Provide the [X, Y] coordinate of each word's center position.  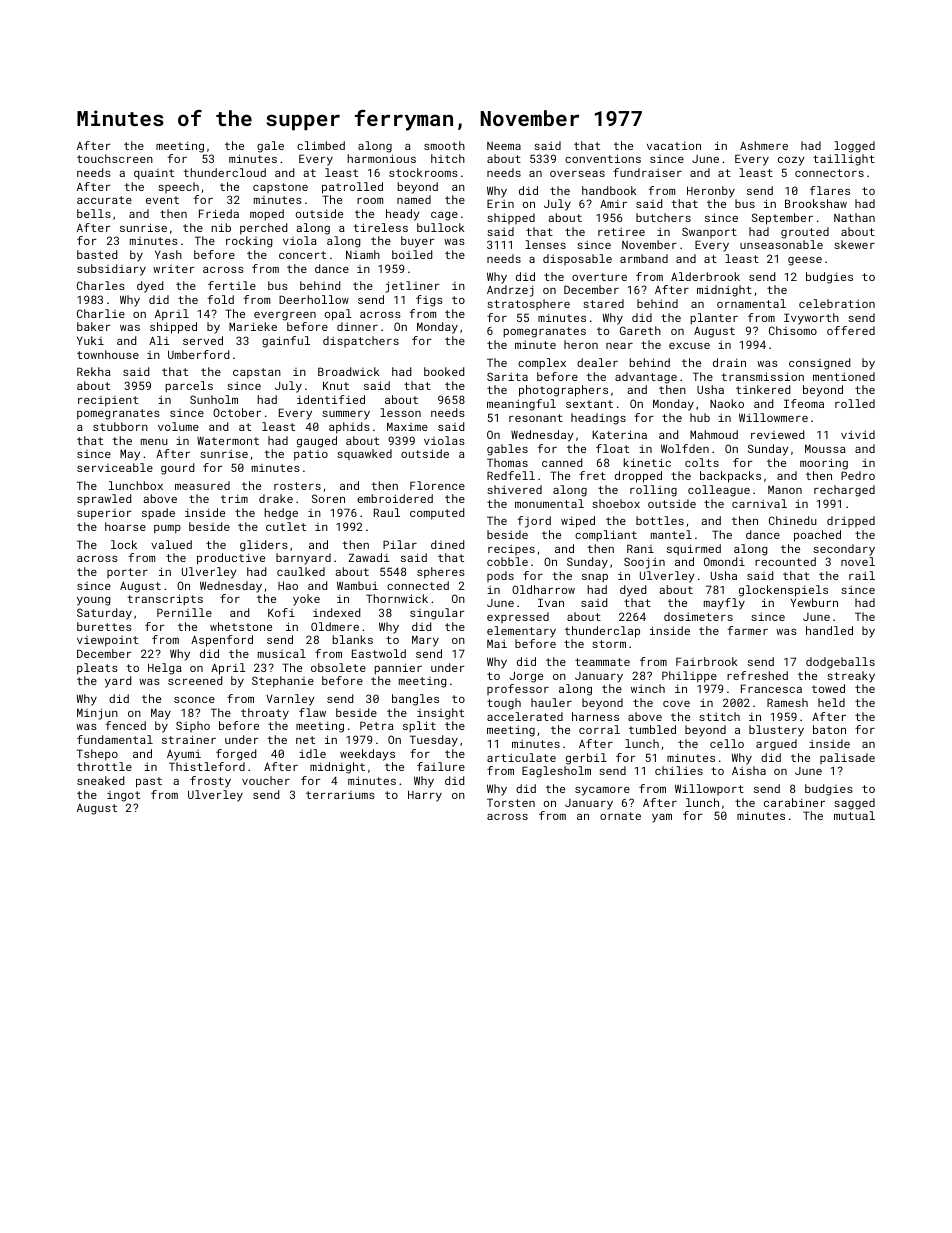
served [203, 340]
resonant [536, 418]
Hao [288, 585]
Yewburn [814, 602]
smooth [444, 145]
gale [270, 147]
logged [854, 147]
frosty [210, 782]
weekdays [367, 755]
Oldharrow [543, 589]
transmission [762, 376]
